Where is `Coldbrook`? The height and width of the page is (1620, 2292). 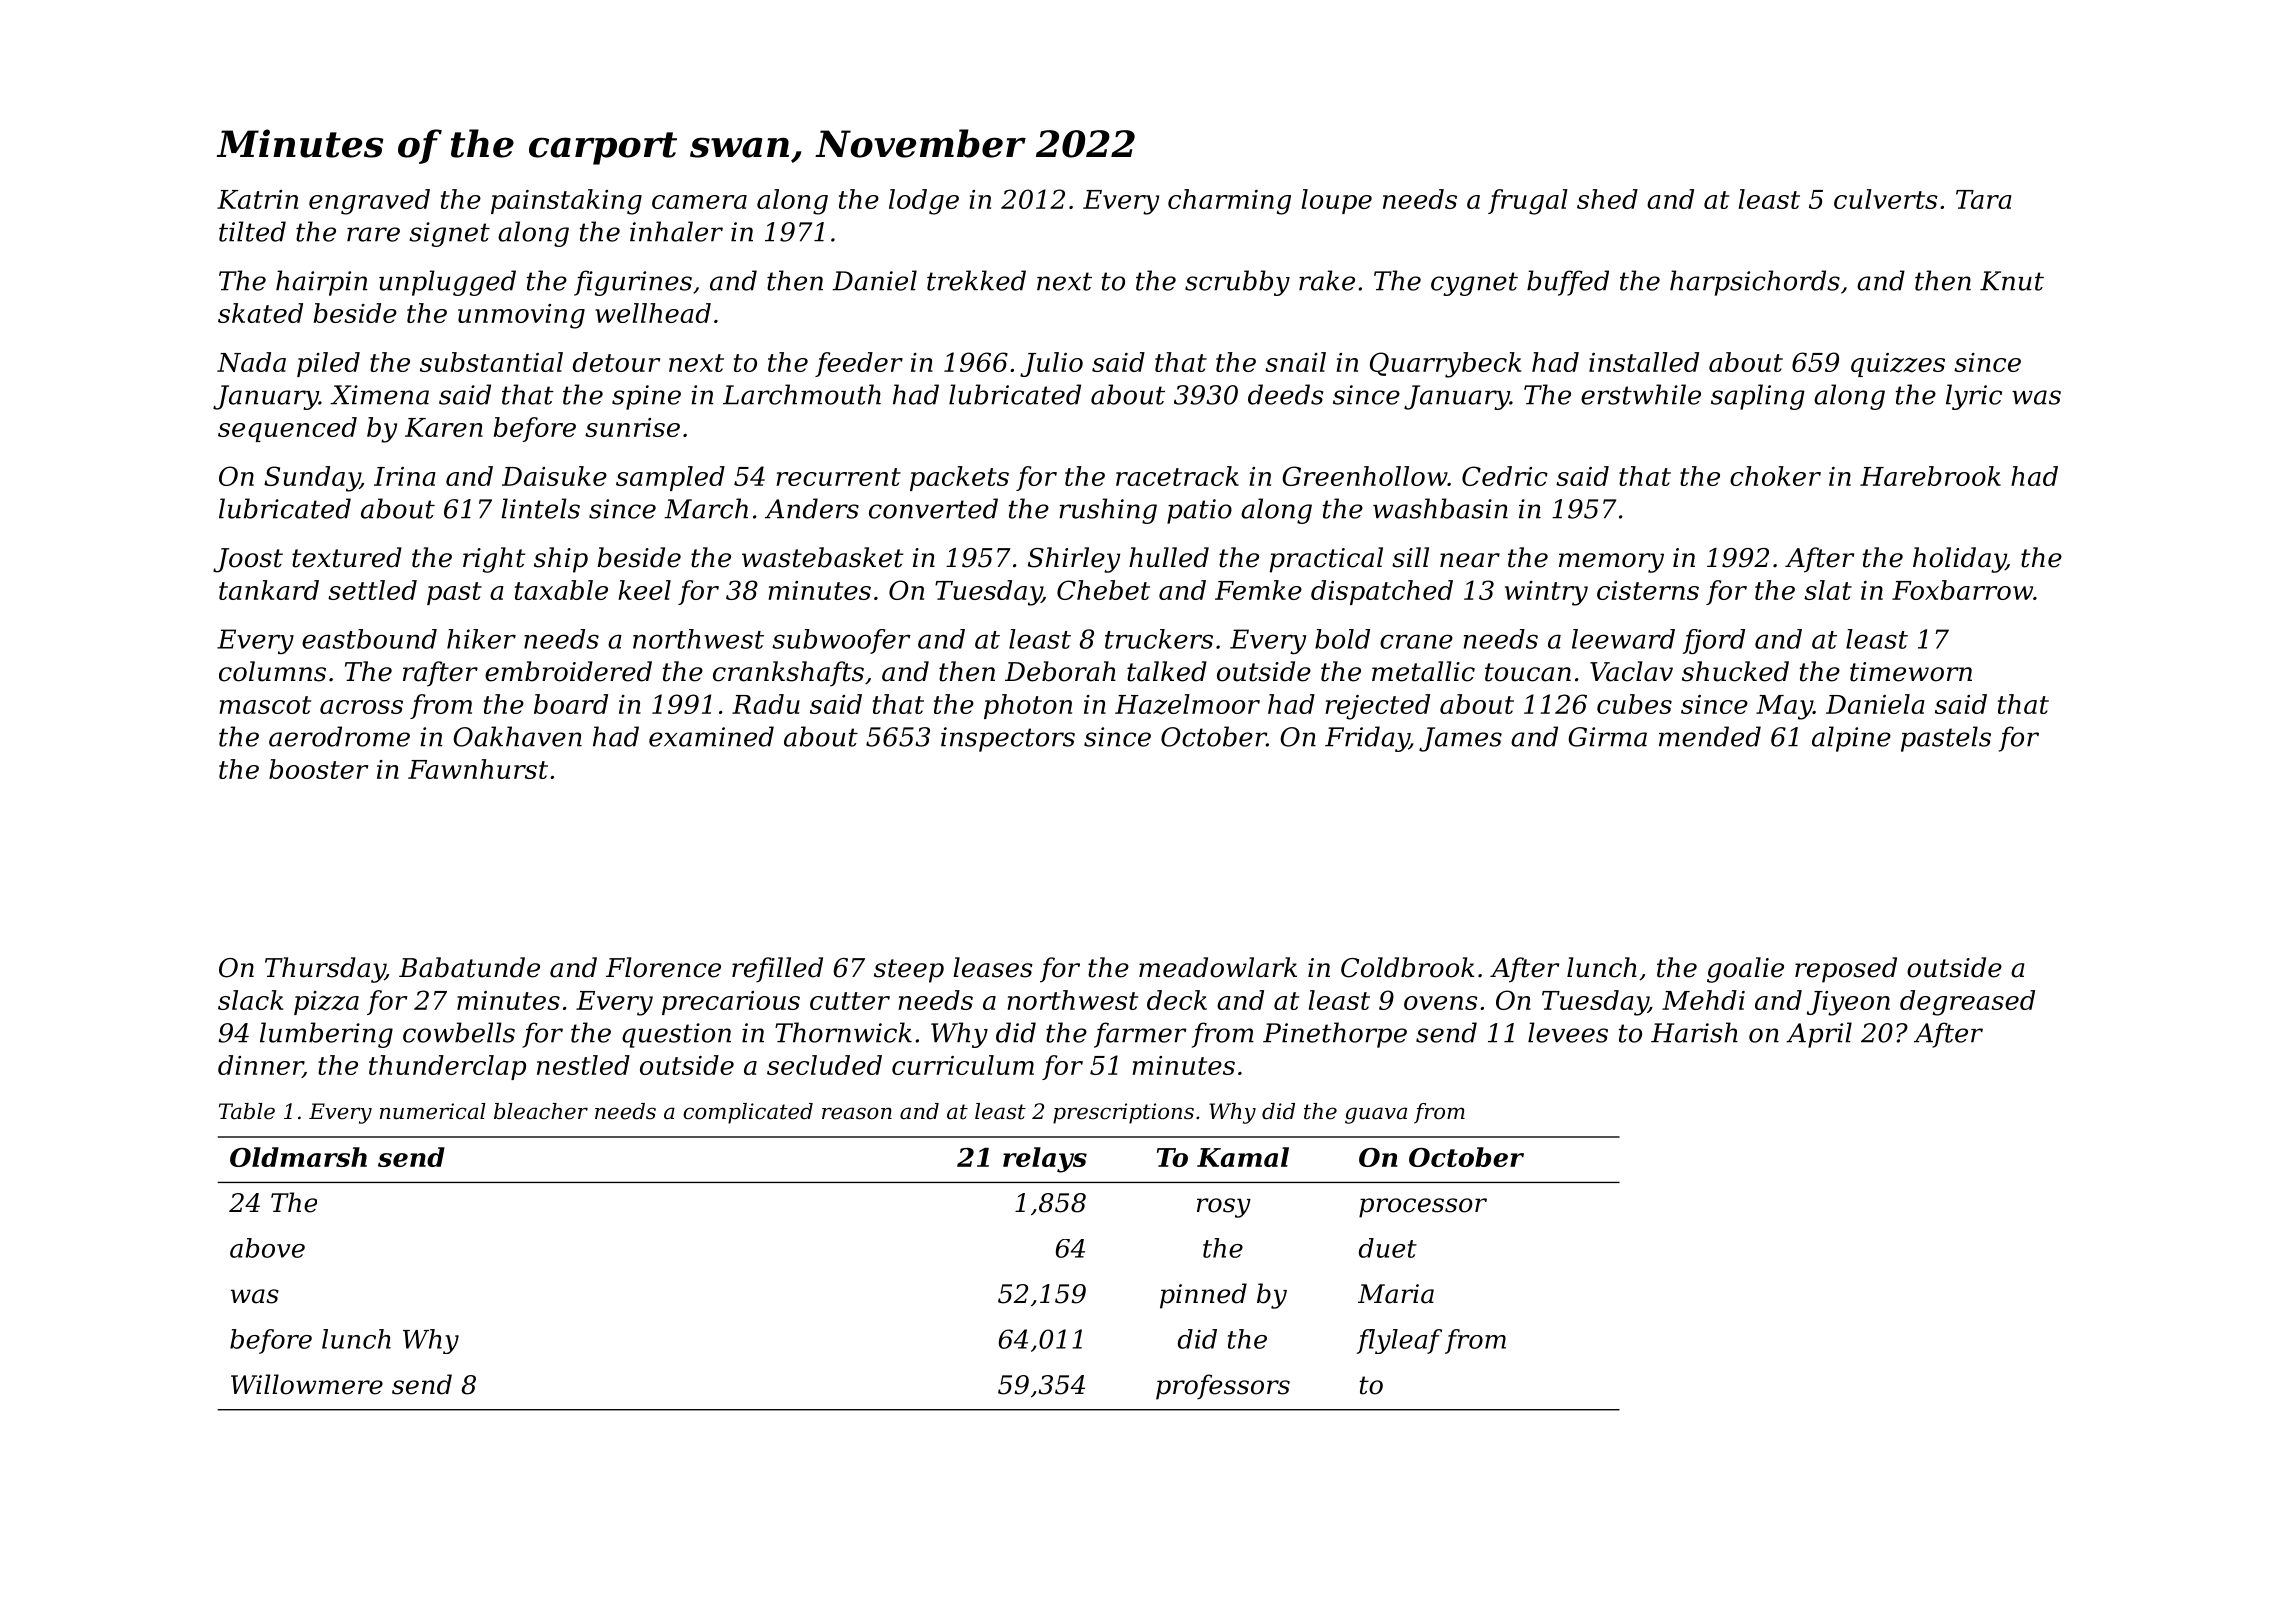
Coldbrook is located at coordinates (1408, 967).
